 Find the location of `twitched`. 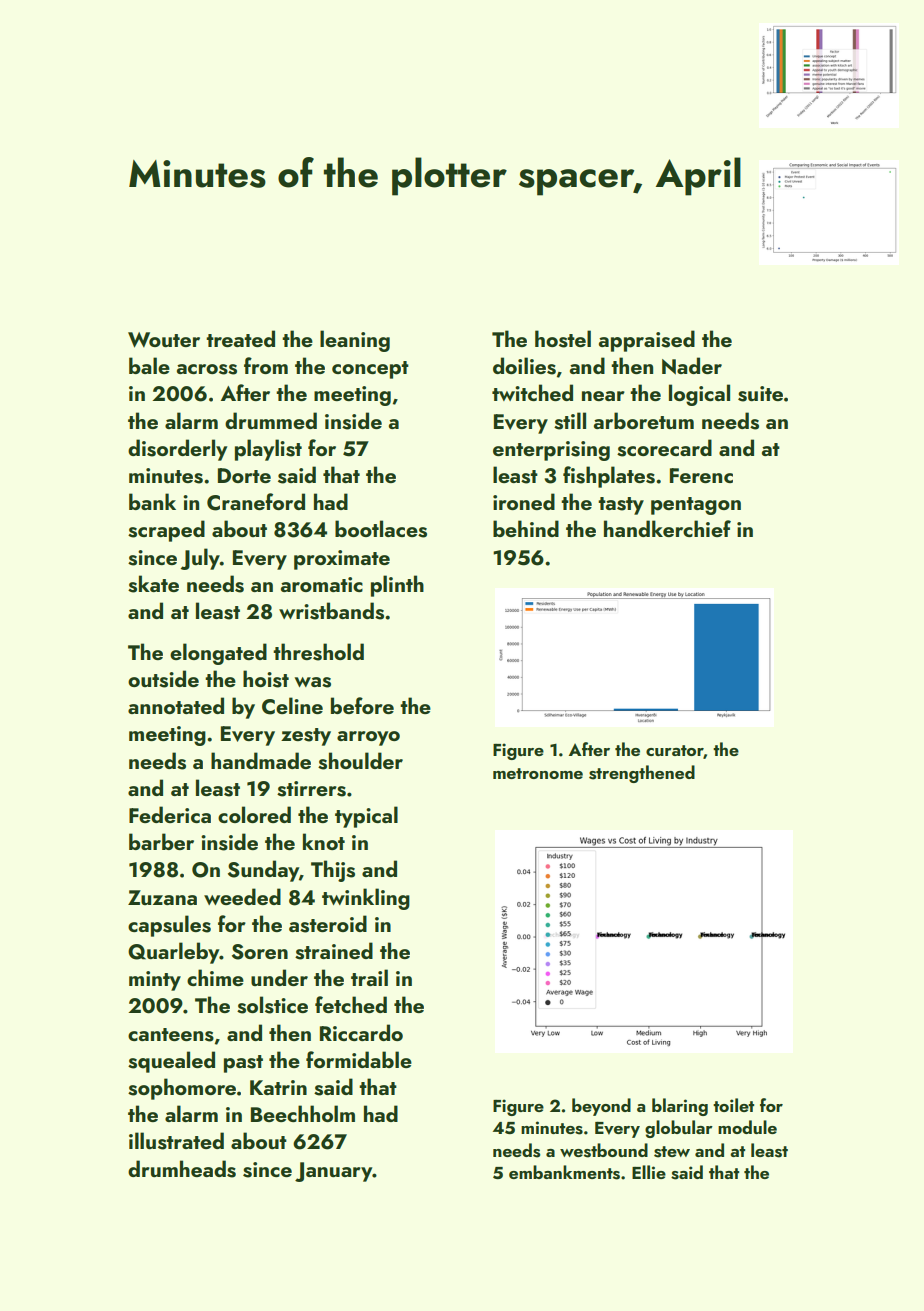

twitched is located at coordinates (532, 392).
